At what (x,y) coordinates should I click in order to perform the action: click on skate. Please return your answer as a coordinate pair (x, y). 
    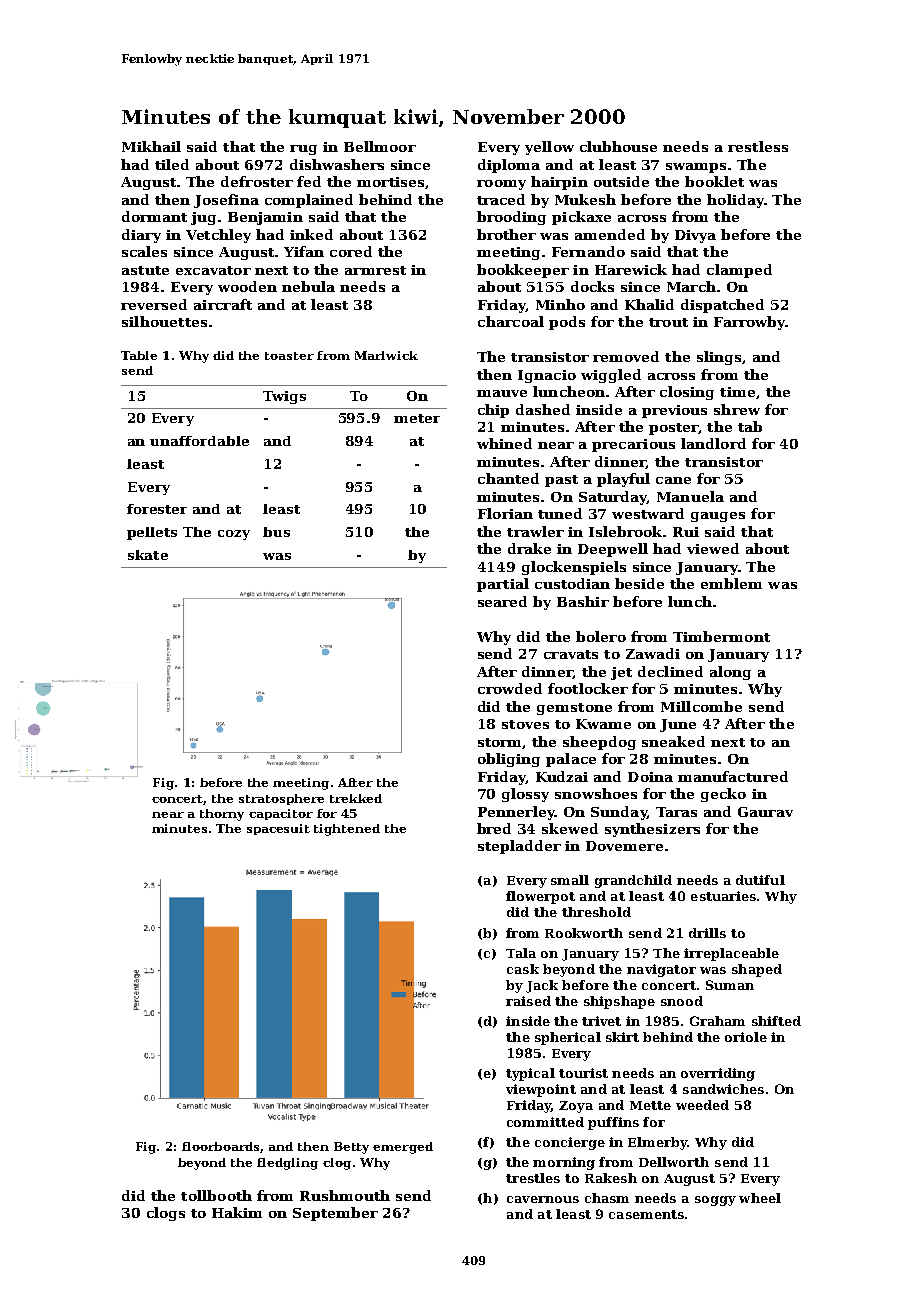
    Looking at the image, I should click on (148, 555).
